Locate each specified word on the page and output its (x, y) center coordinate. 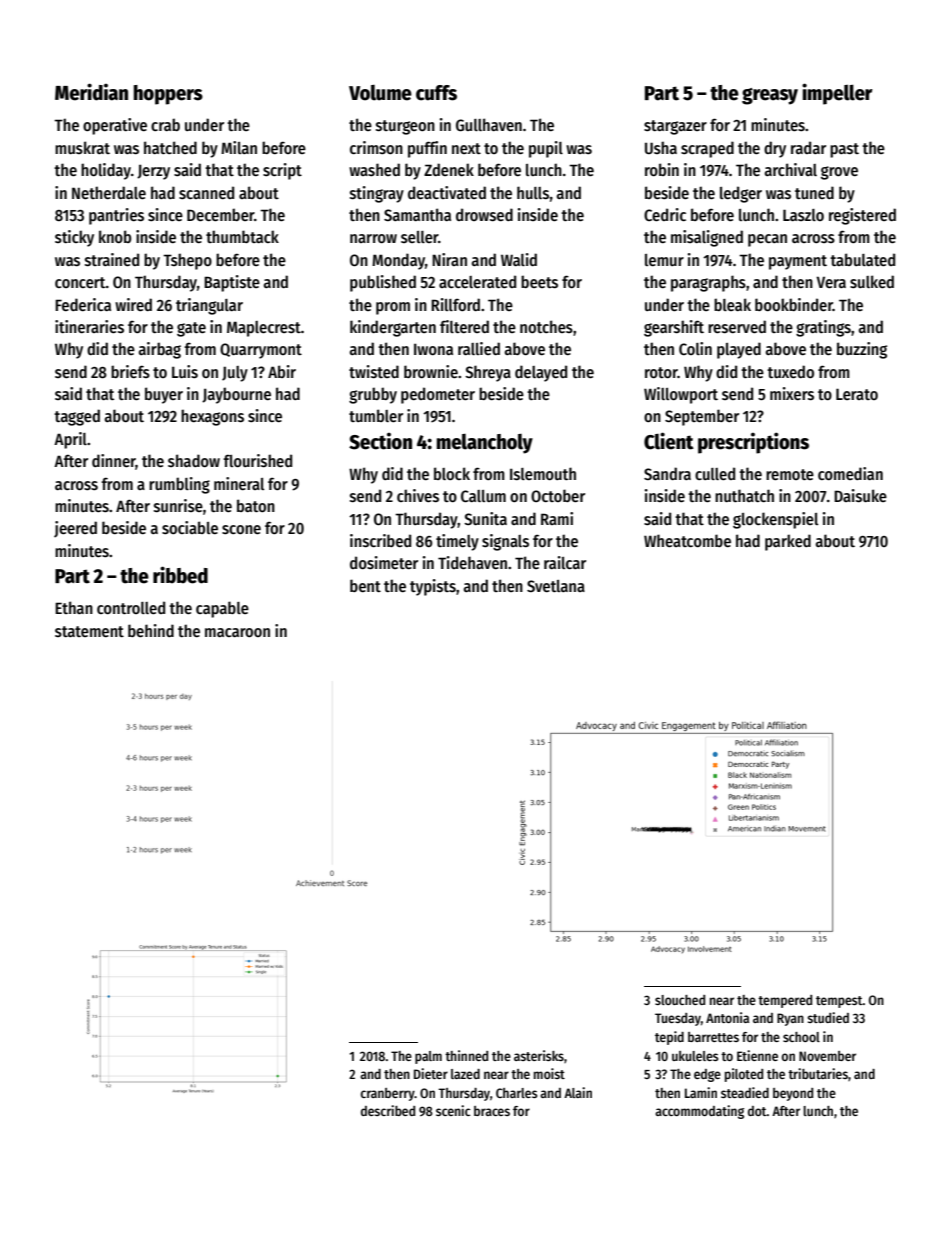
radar (808, 147)
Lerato (857, 394)
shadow (194, 460)
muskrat (82, 147)
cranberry (388, 1094)
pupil (546, 149)
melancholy (485, 444)
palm (428, 1057)
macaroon (237, 632)
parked (788, 542)
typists (433, 587)
